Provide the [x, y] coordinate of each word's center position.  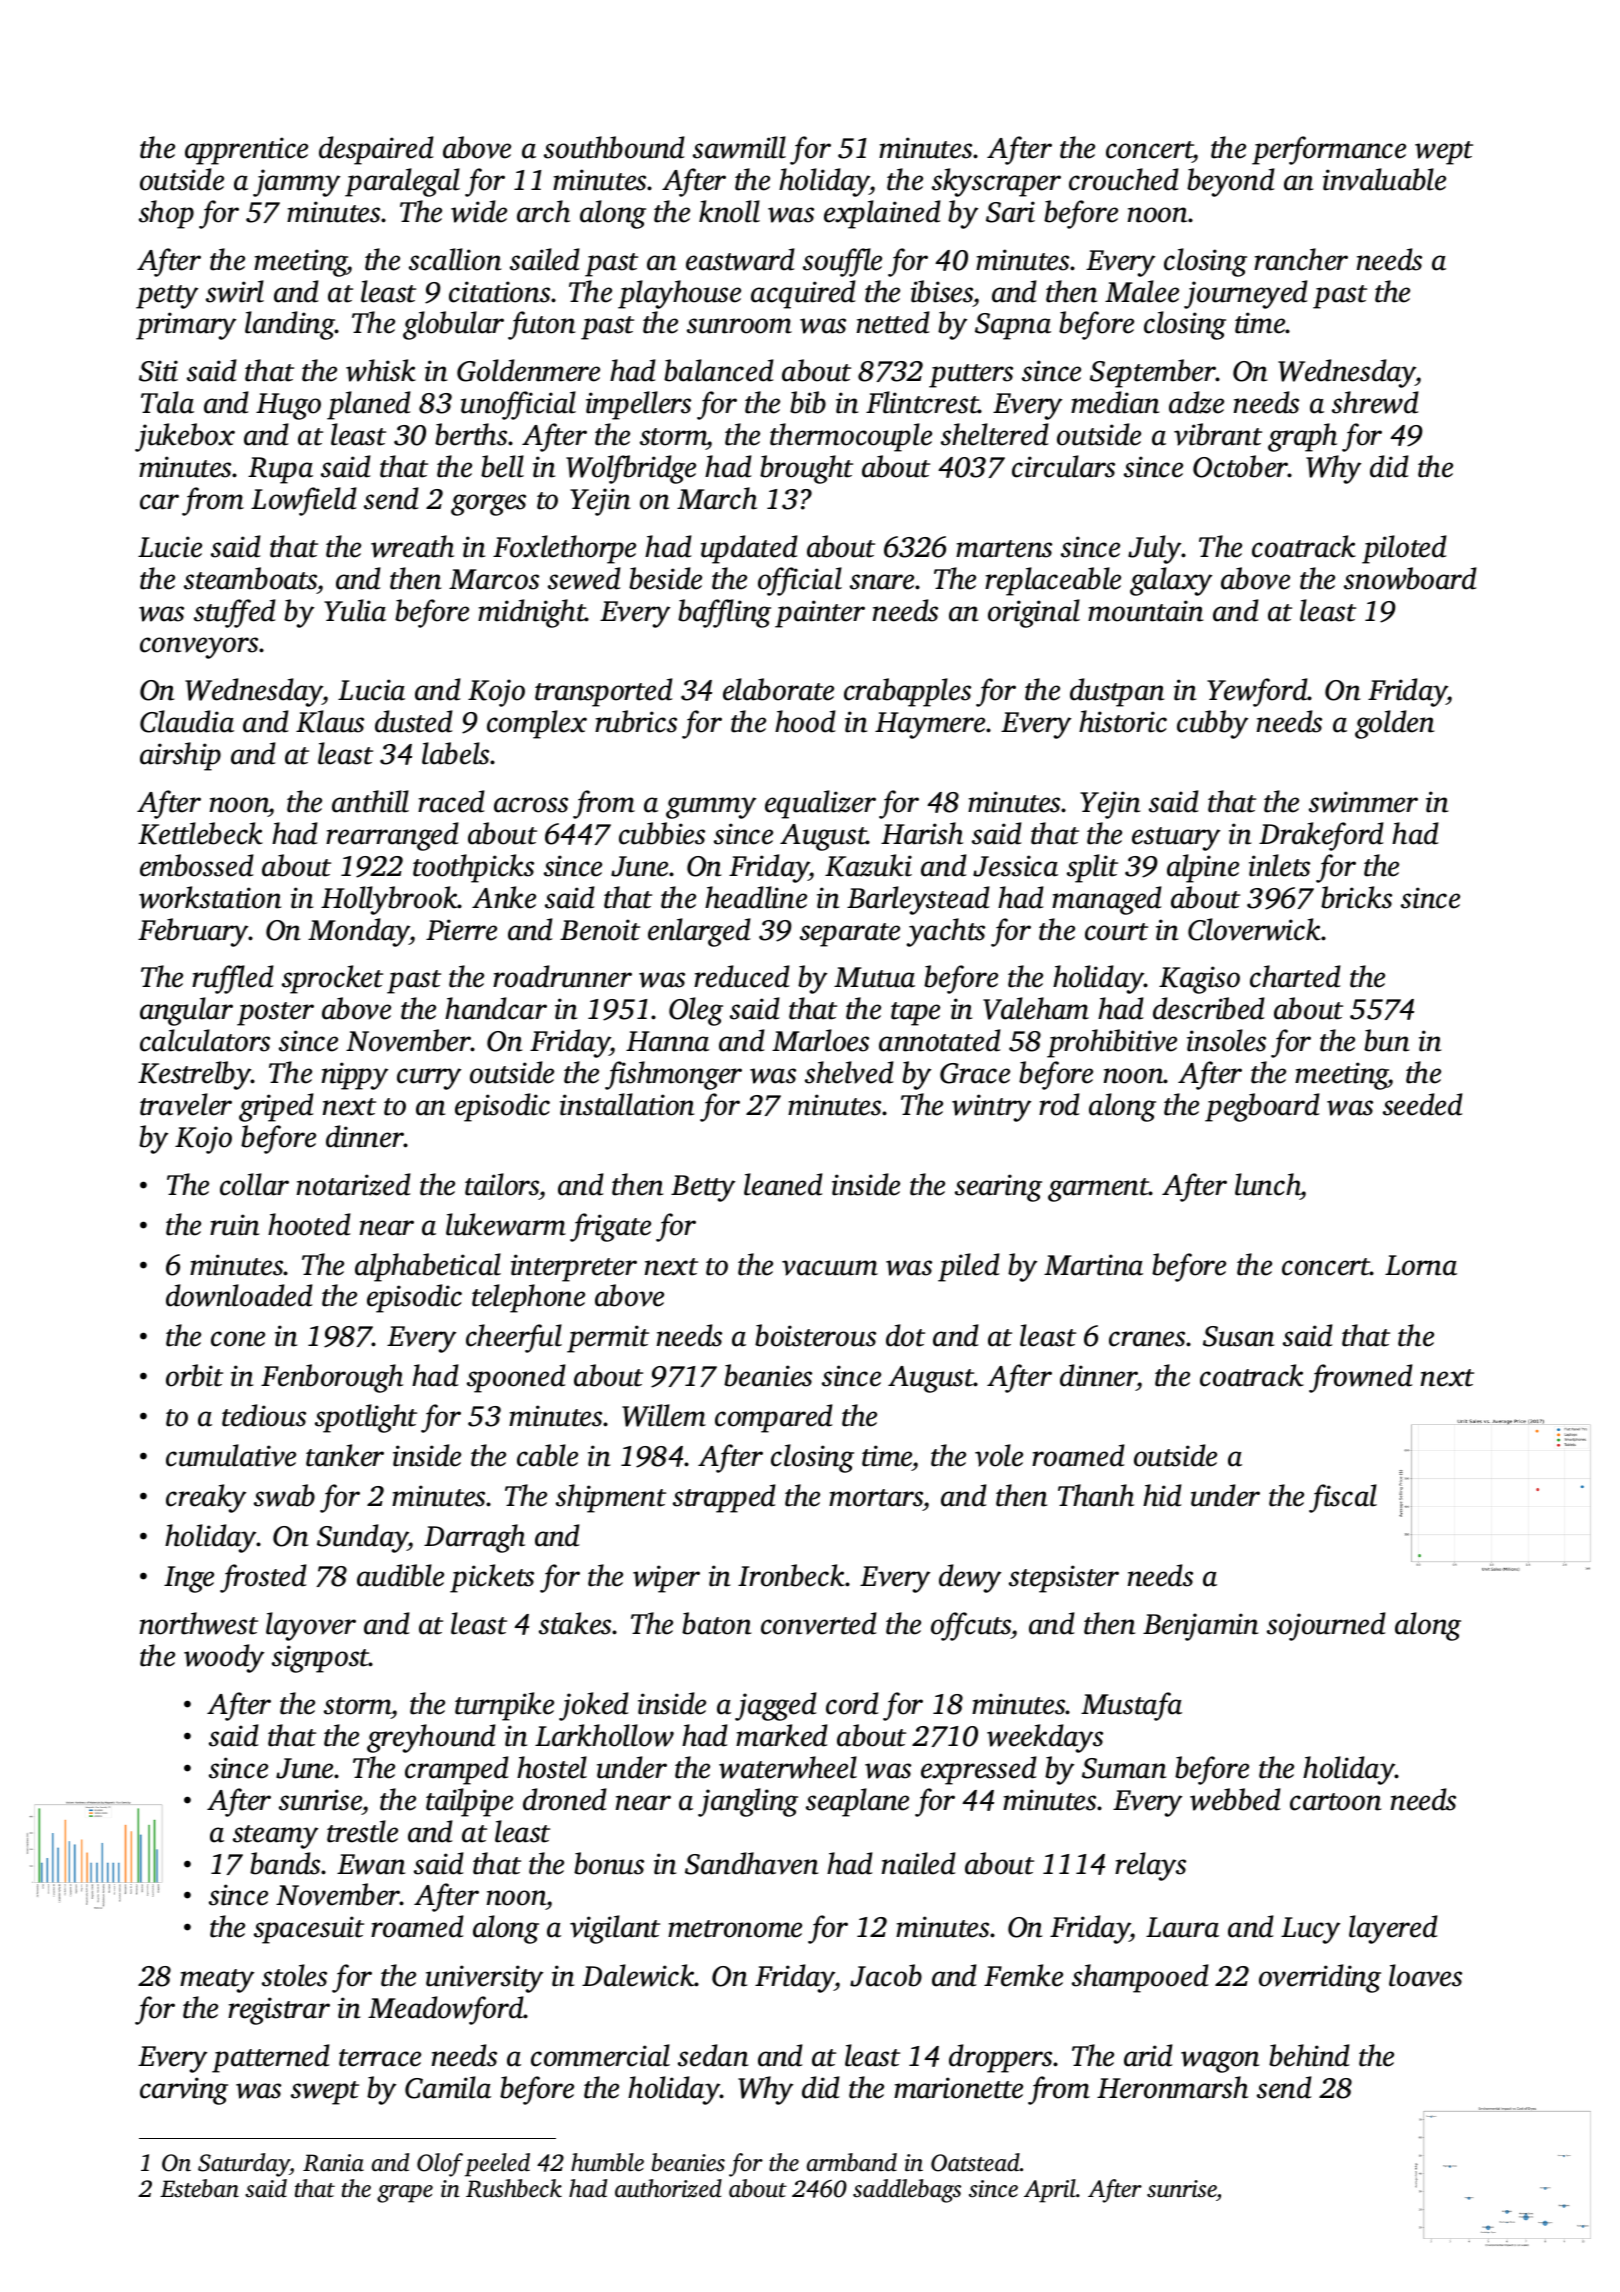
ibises [942, 291]
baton [716, 1623]
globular [453, 325]
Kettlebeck [200, 833]
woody [224, 1658]
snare [883, 582]
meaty [217, 1981]
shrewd [1375, 402]
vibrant [1218, 434]
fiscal [1343, 1498]
